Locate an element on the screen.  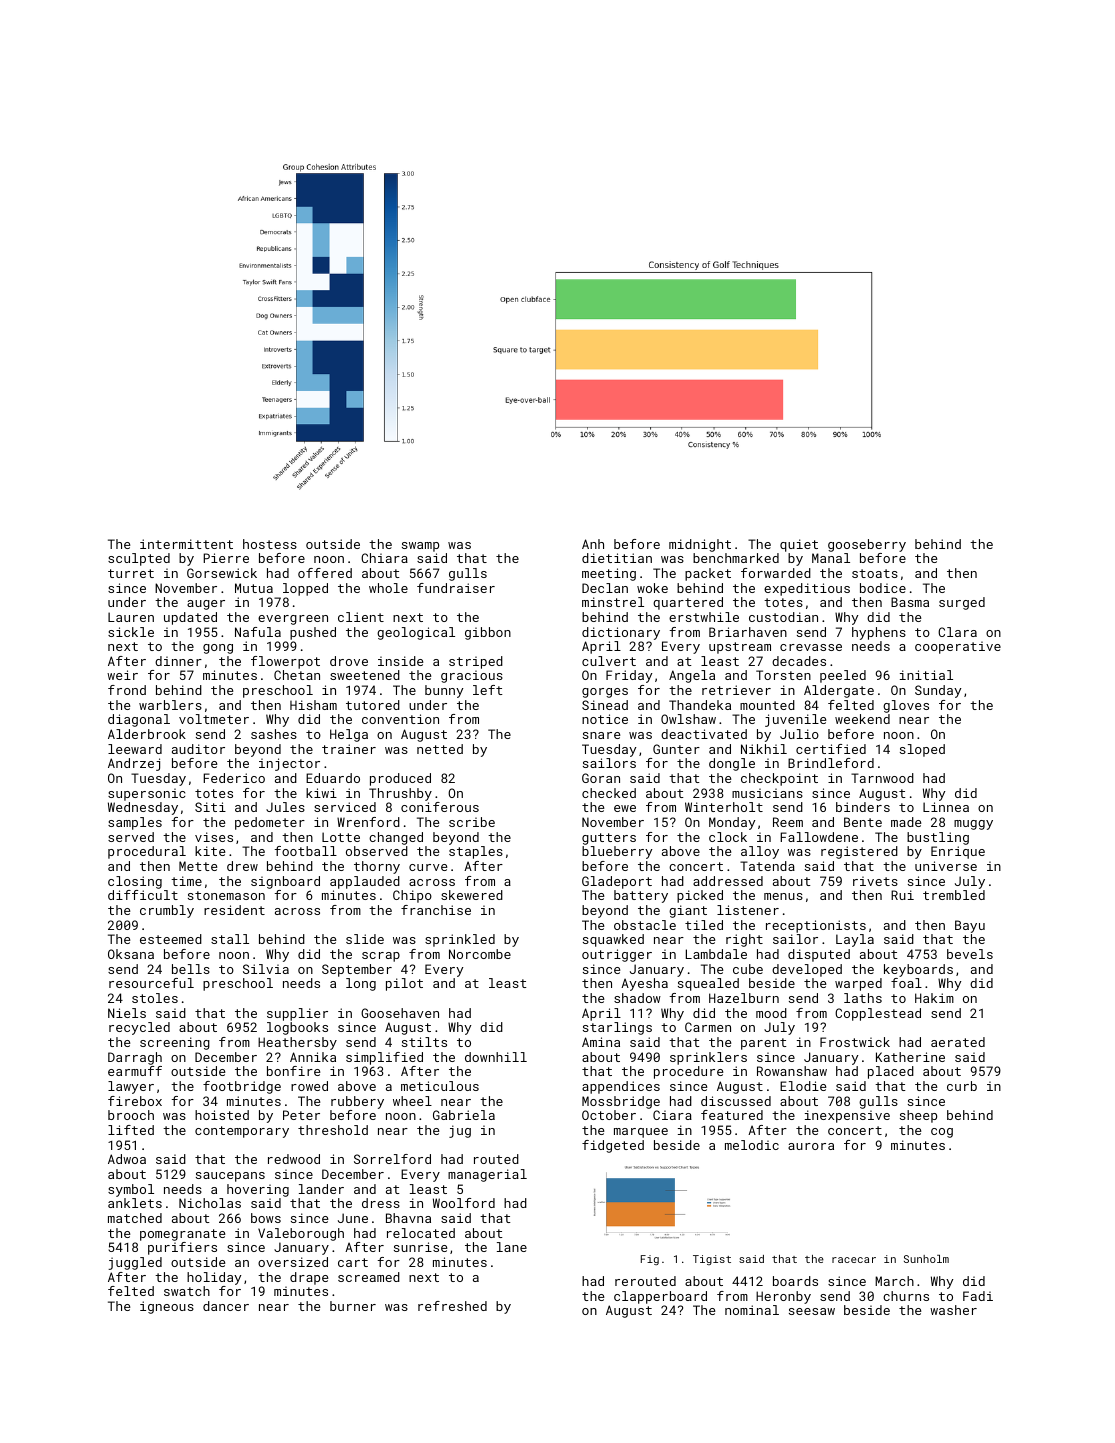
gloves is located at coordinates (906, 706).
